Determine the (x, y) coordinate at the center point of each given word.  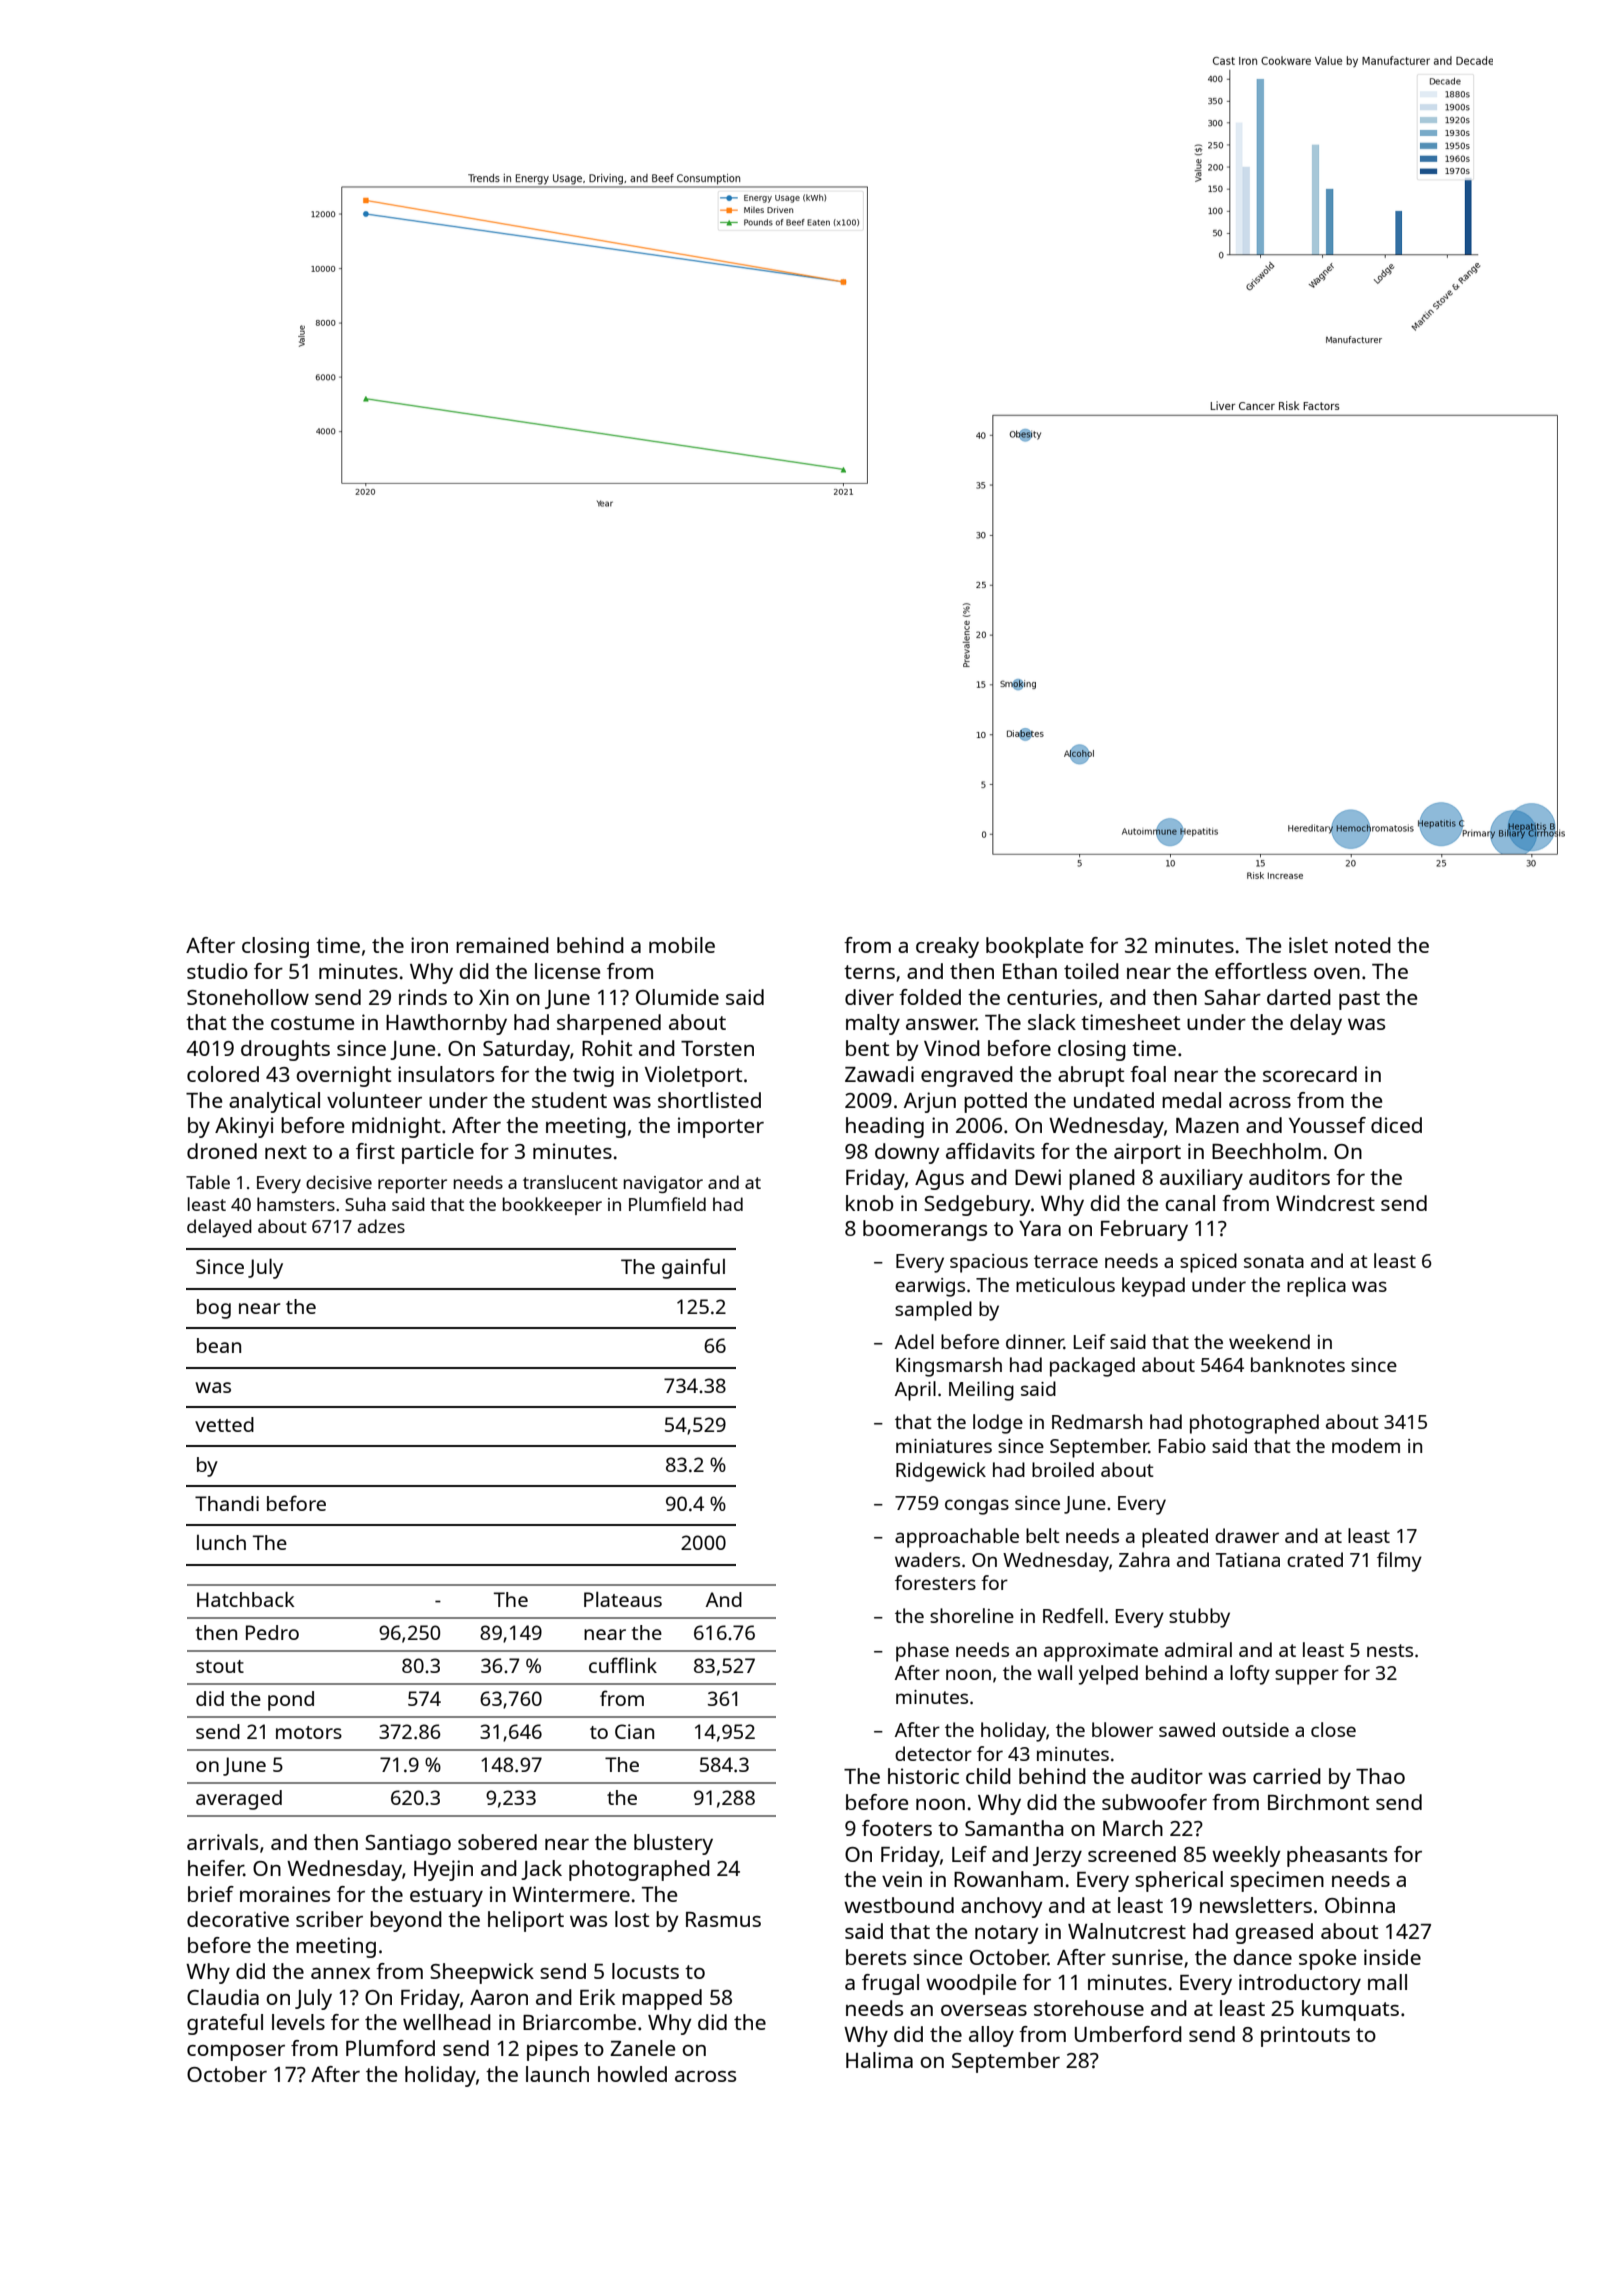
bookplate (1034, 947)
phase (922, 1652)
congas (977, 1507)
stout (220, 1666)
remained (502, 945)
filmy (1399, 1562)
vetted (224, 1424)
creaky (947, 947)
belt (1043, 1535)
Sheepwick (482, 1973)
